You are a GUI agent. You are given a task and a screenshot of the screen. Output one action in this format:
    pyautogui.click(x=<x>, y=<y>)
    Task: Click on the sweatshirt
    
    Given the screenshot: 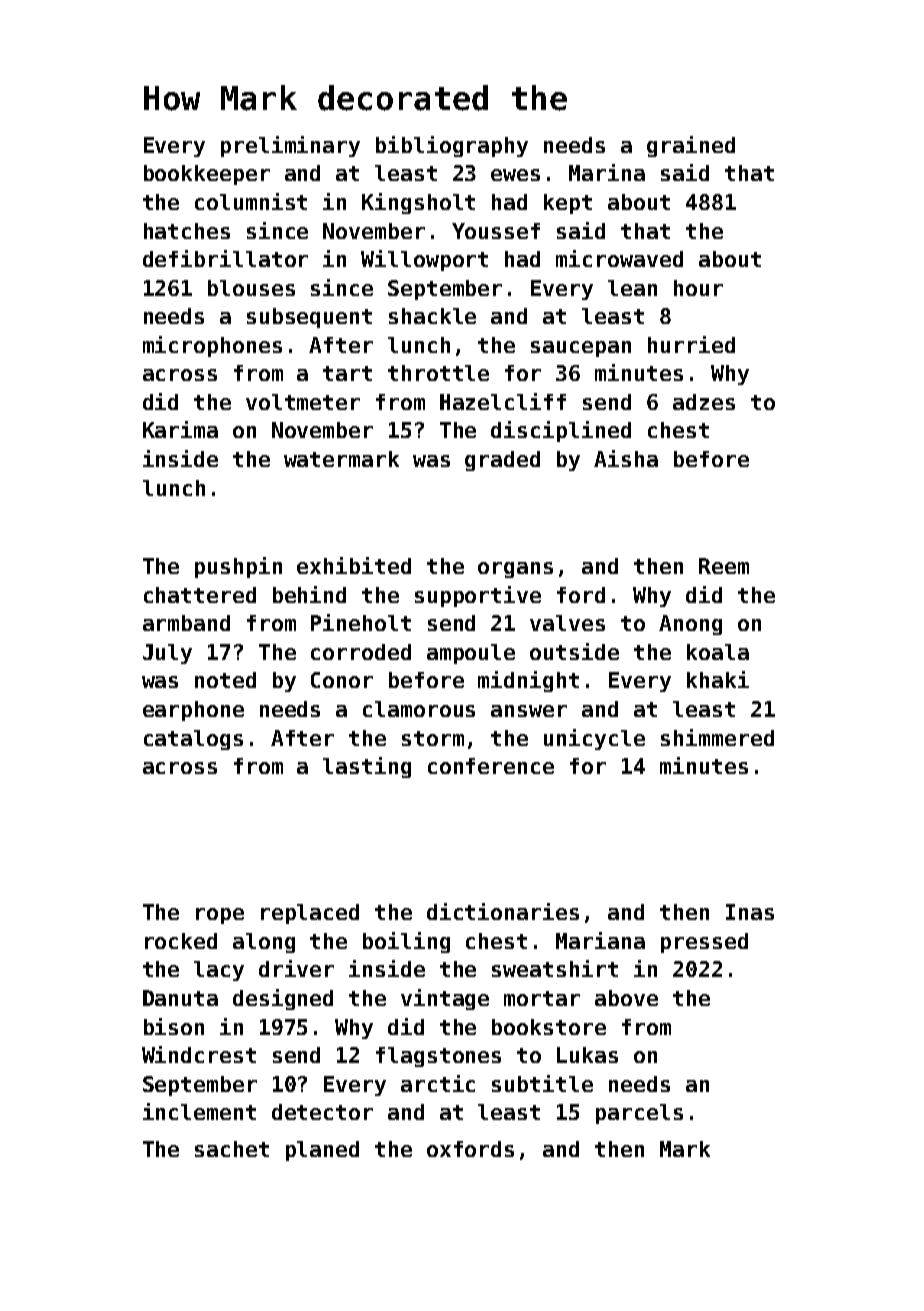 What is the action you would take?
    pyautogui.click(x=555, y=968)
